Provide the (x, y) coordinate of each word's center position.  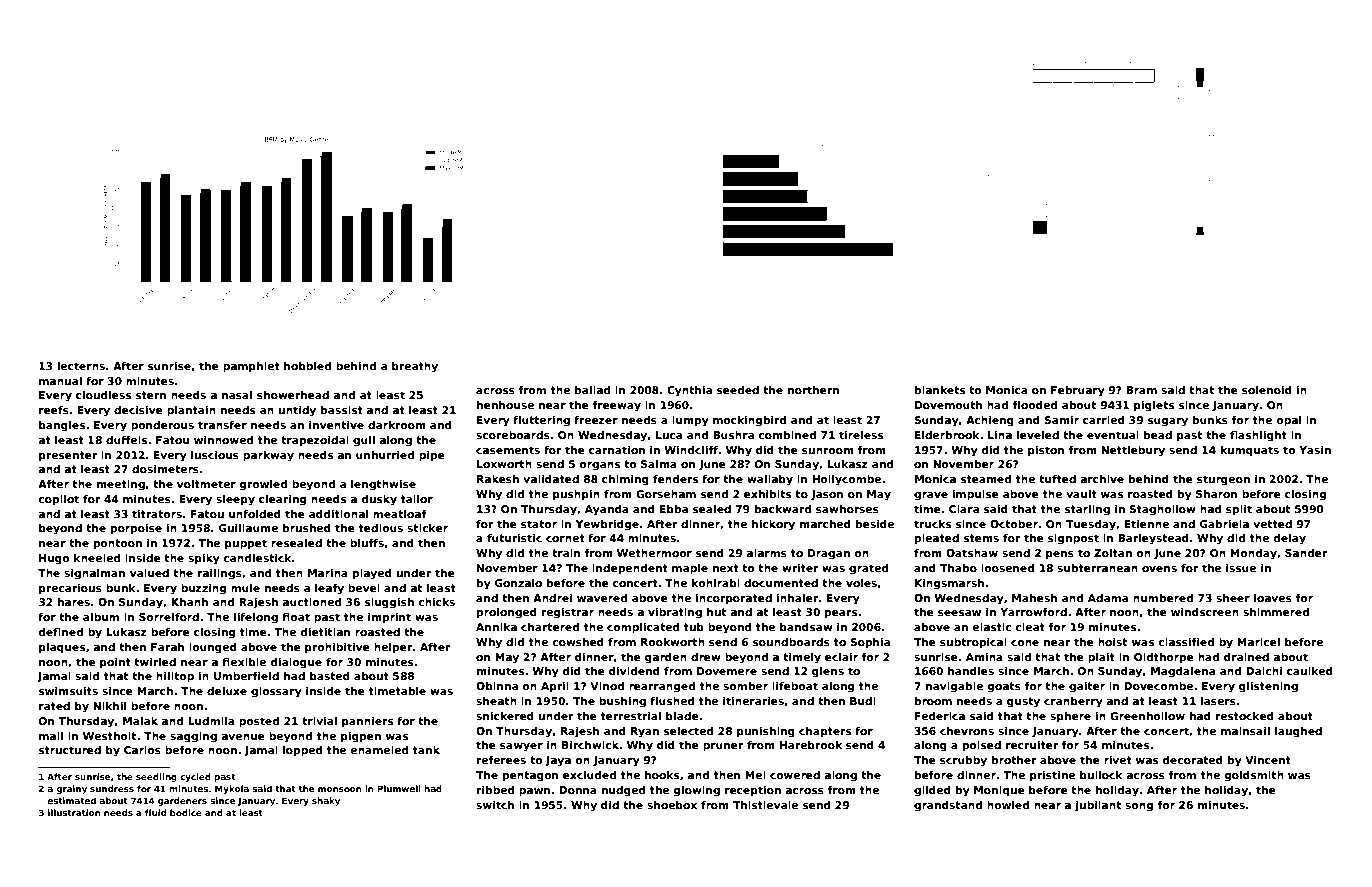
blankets (940, 390)
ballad (592, 390)
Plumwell (399, 788)
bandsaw (806, 627)
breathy (415, 367)
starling (1087, 510)
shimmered (1276, 612)
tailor (417, 499)
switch (495, 805)
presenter (68, 456)
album (101, 617)
